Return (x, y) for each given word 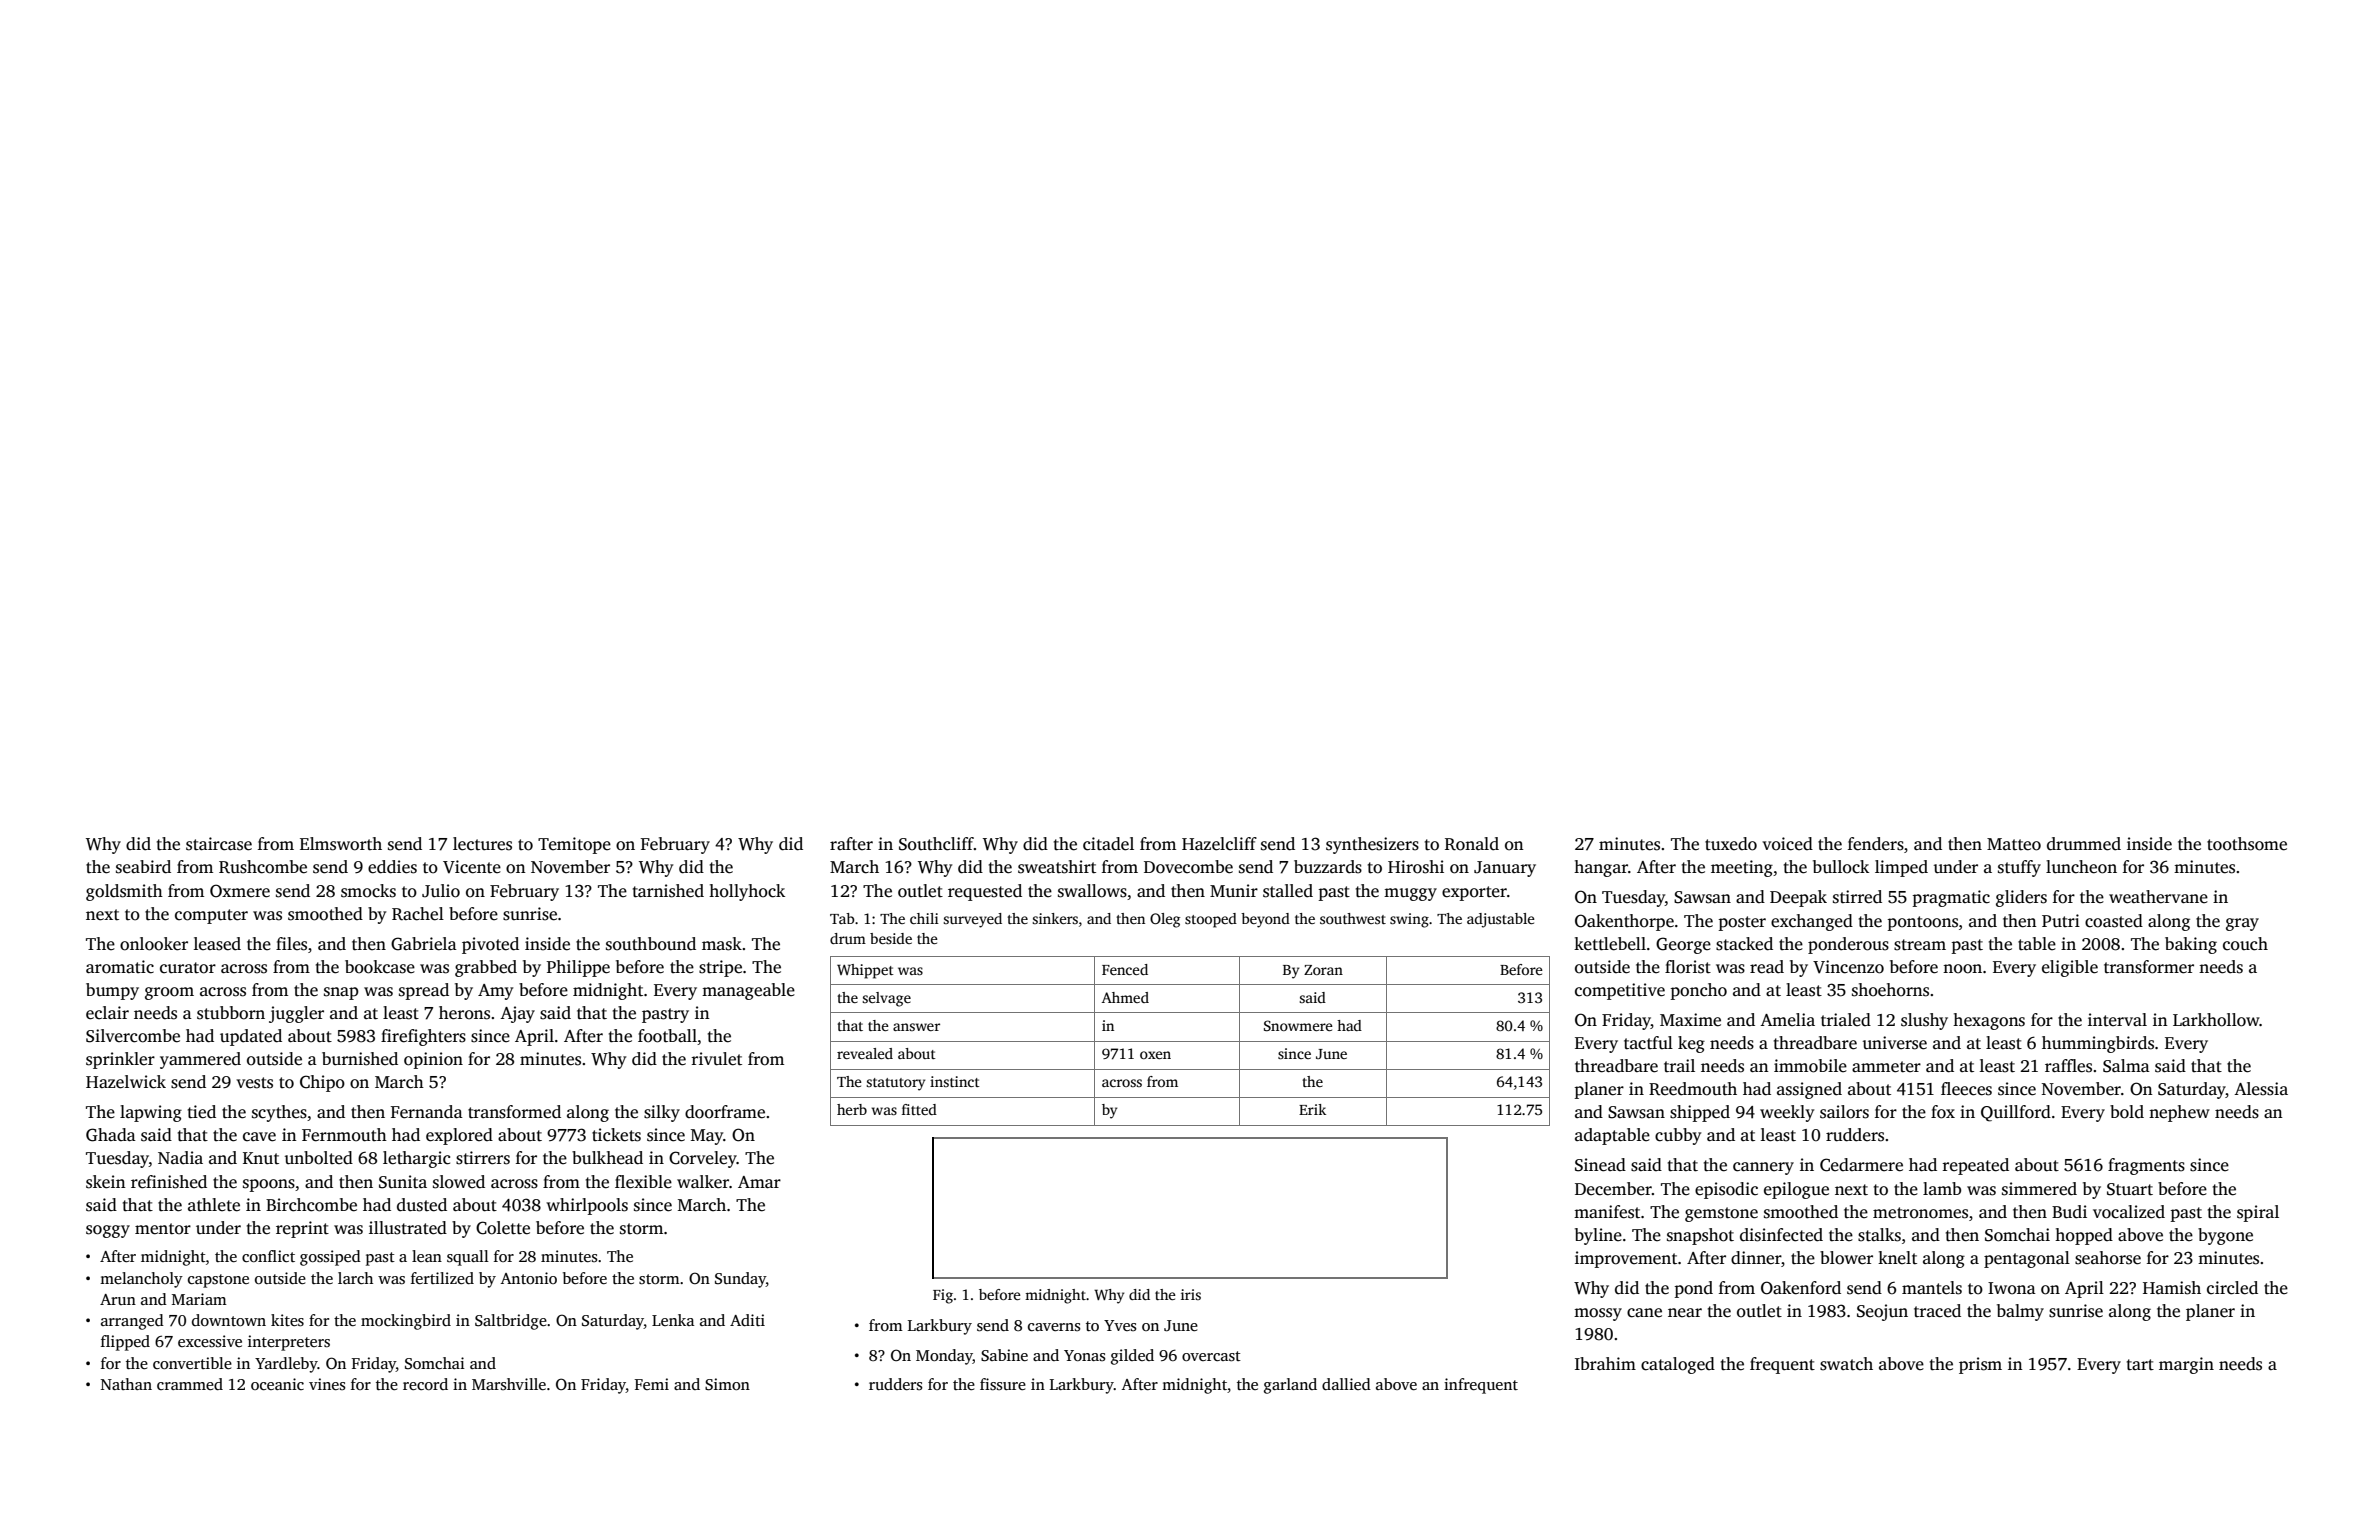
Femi (652, 1384)
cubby (1678, 1136)
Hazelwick (126, 1082)
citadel (1108, 844)
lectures (482, 844)
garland (1290, 1386)
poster (1742, 923)
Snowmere (1298, 1025)
